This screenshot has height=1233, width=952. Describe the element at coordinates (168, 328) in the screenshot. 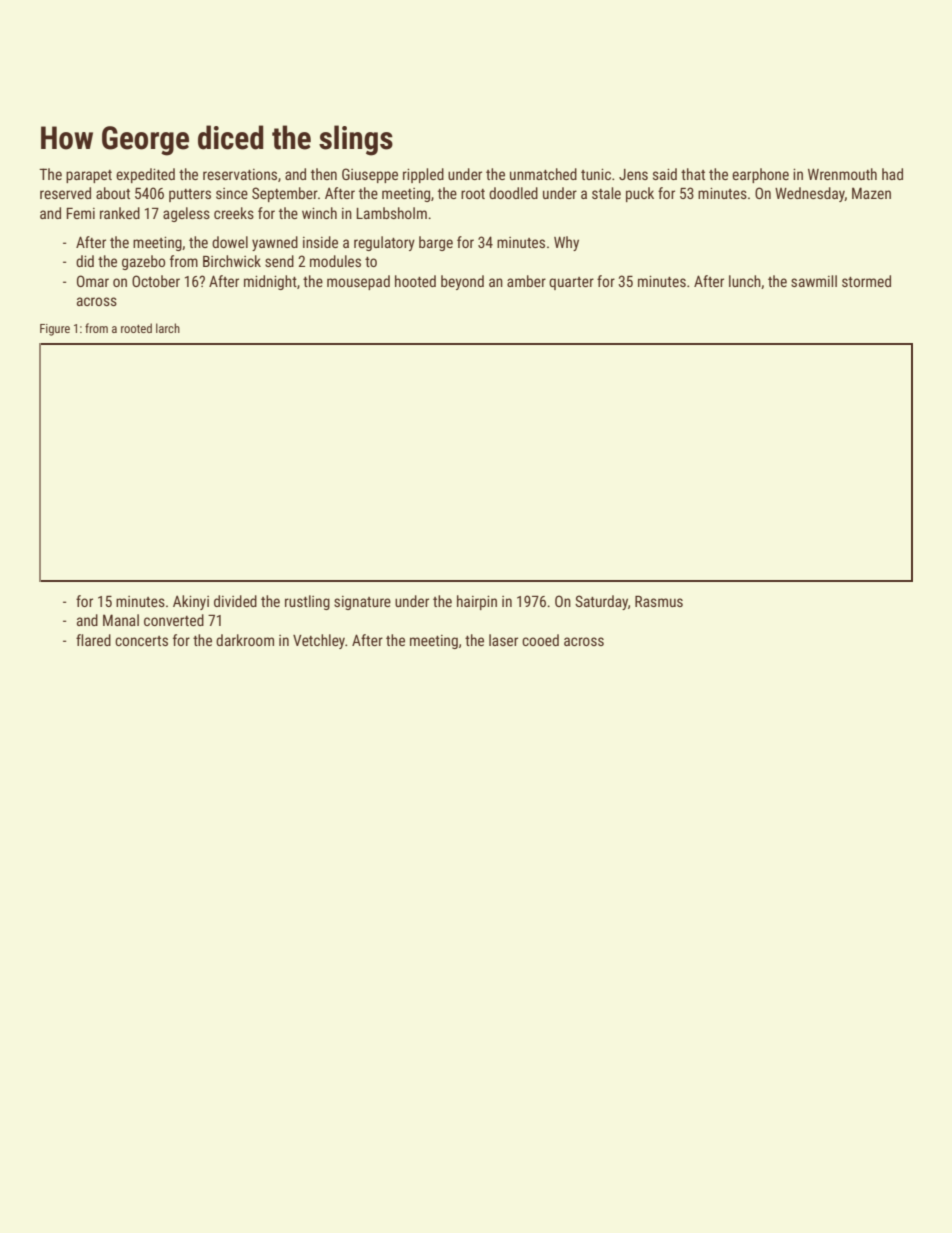

I see `larch` at that location.
